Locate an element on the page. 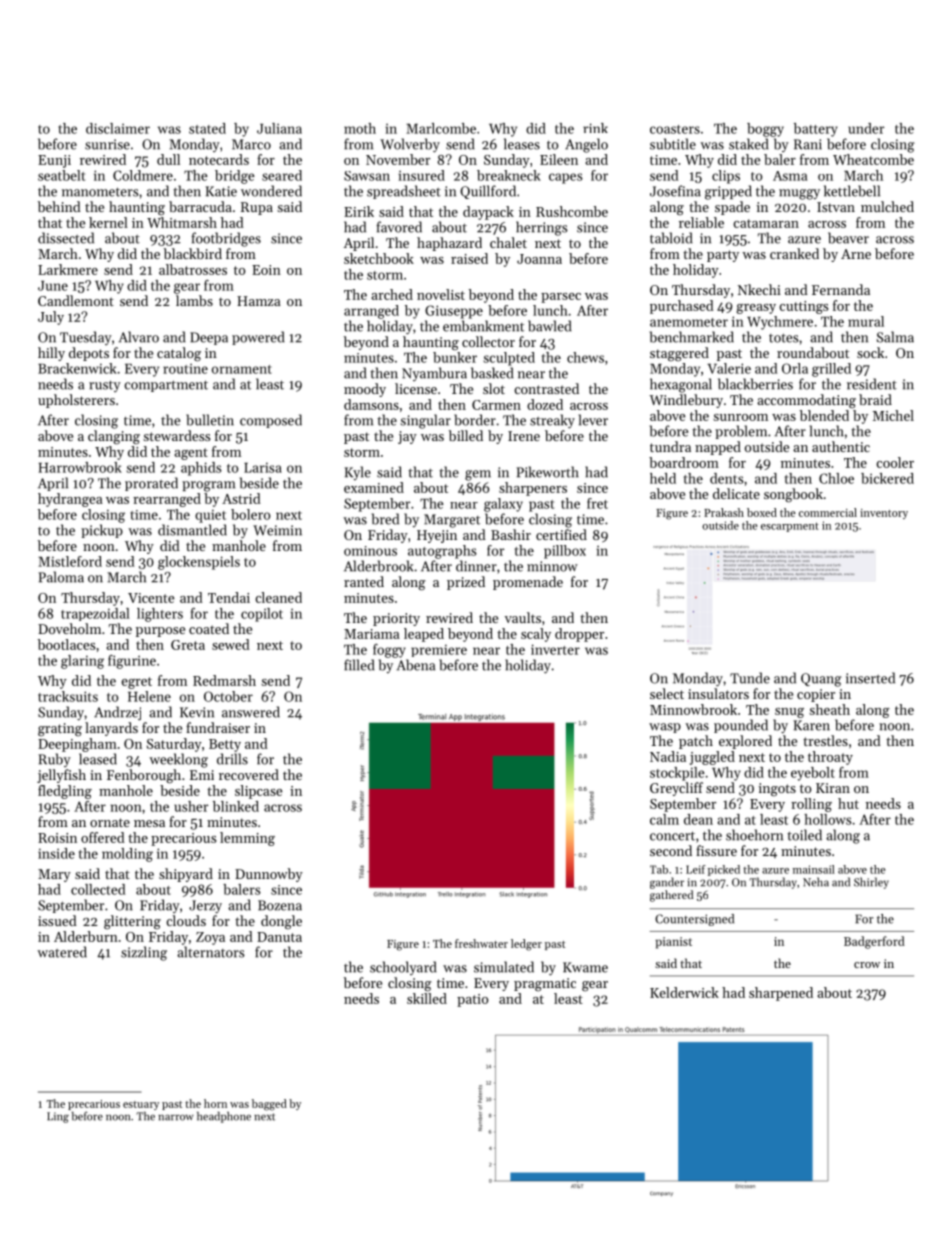 This page has width=952, height=1233. disclaimer is located at coordinates (118, 128).
